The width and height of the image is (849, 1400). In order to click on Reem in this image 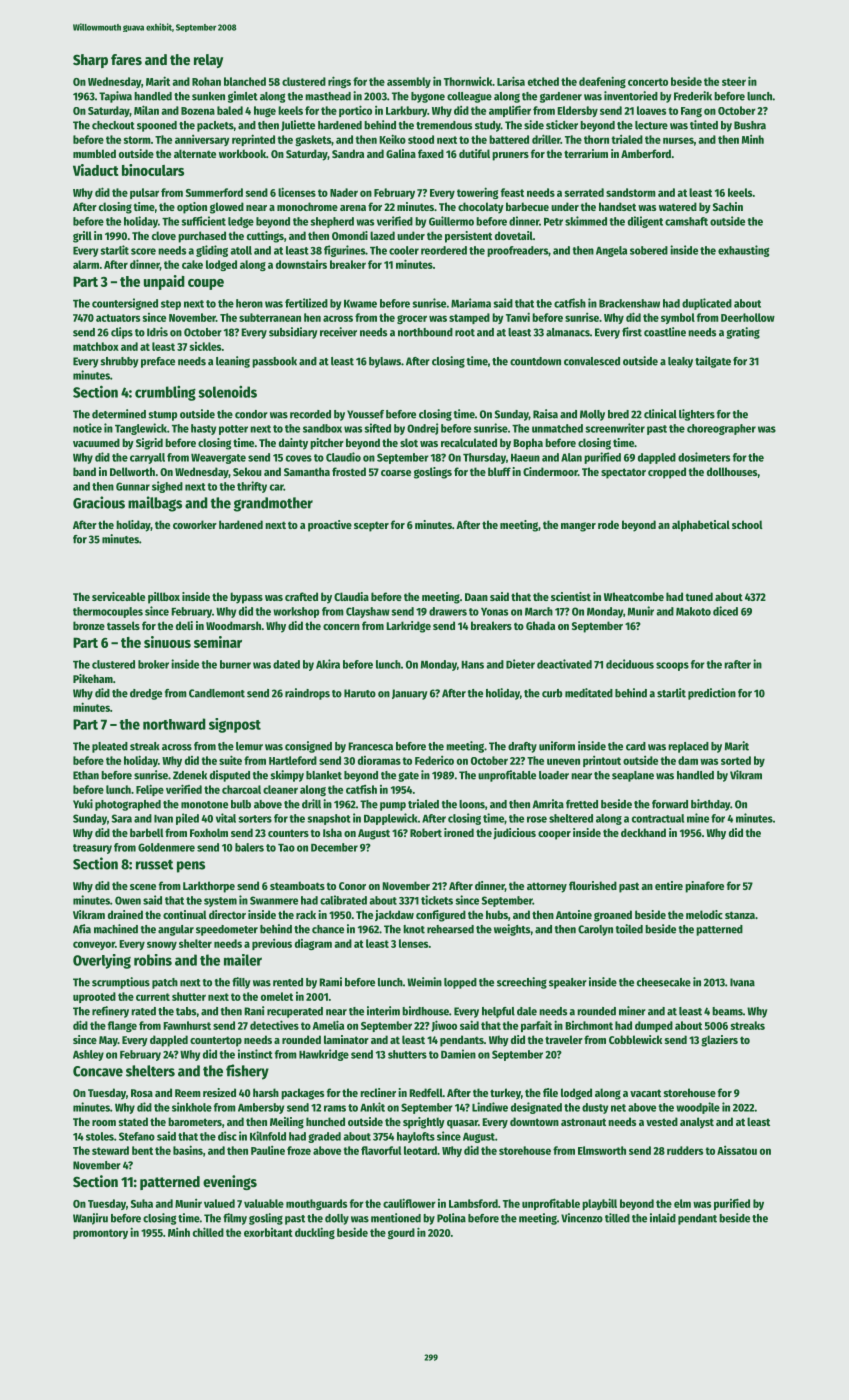, I will do `click(188, 1093)`.
